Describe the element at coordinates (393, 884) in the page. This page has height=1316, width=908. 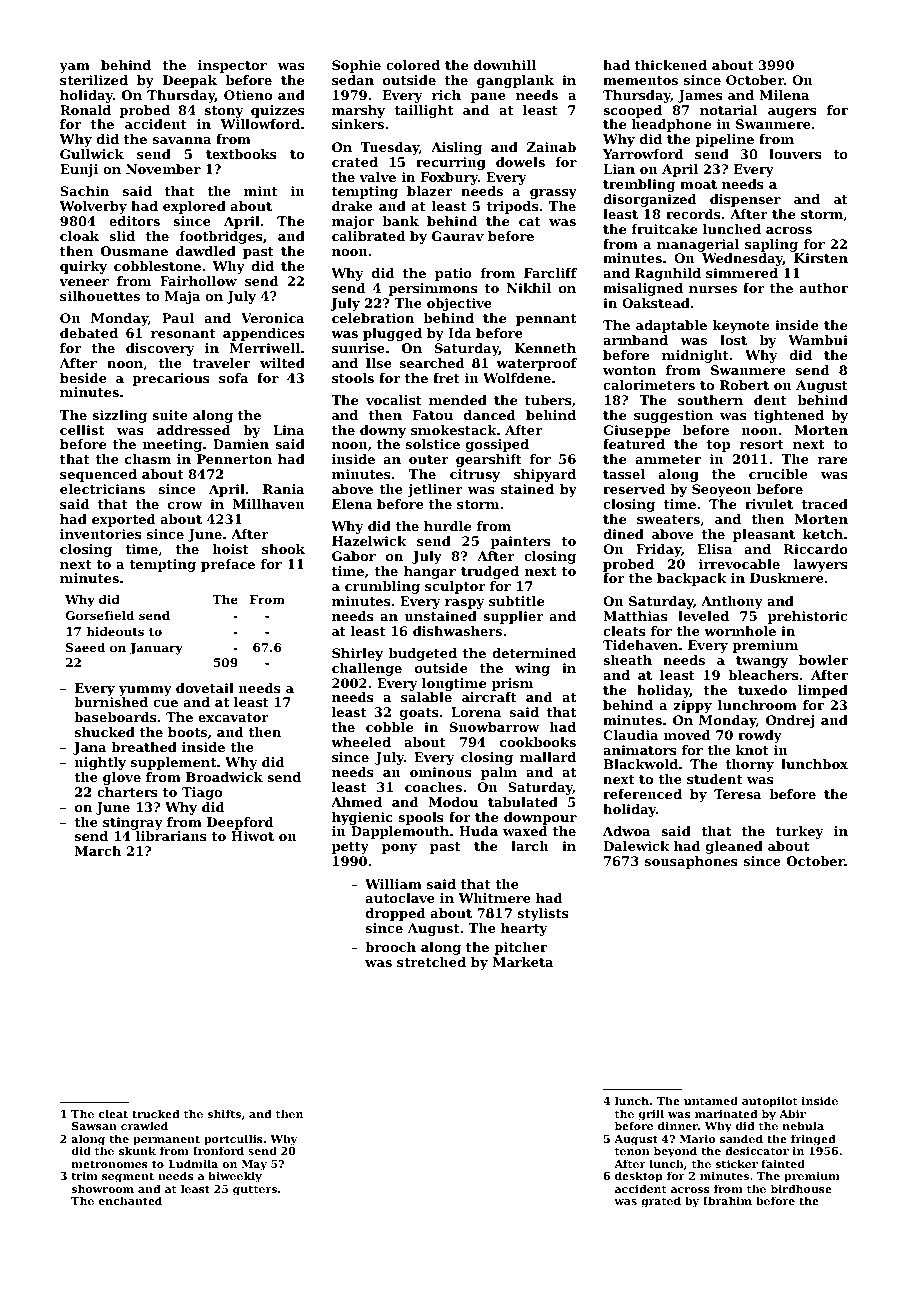
I see `William` at that location.
